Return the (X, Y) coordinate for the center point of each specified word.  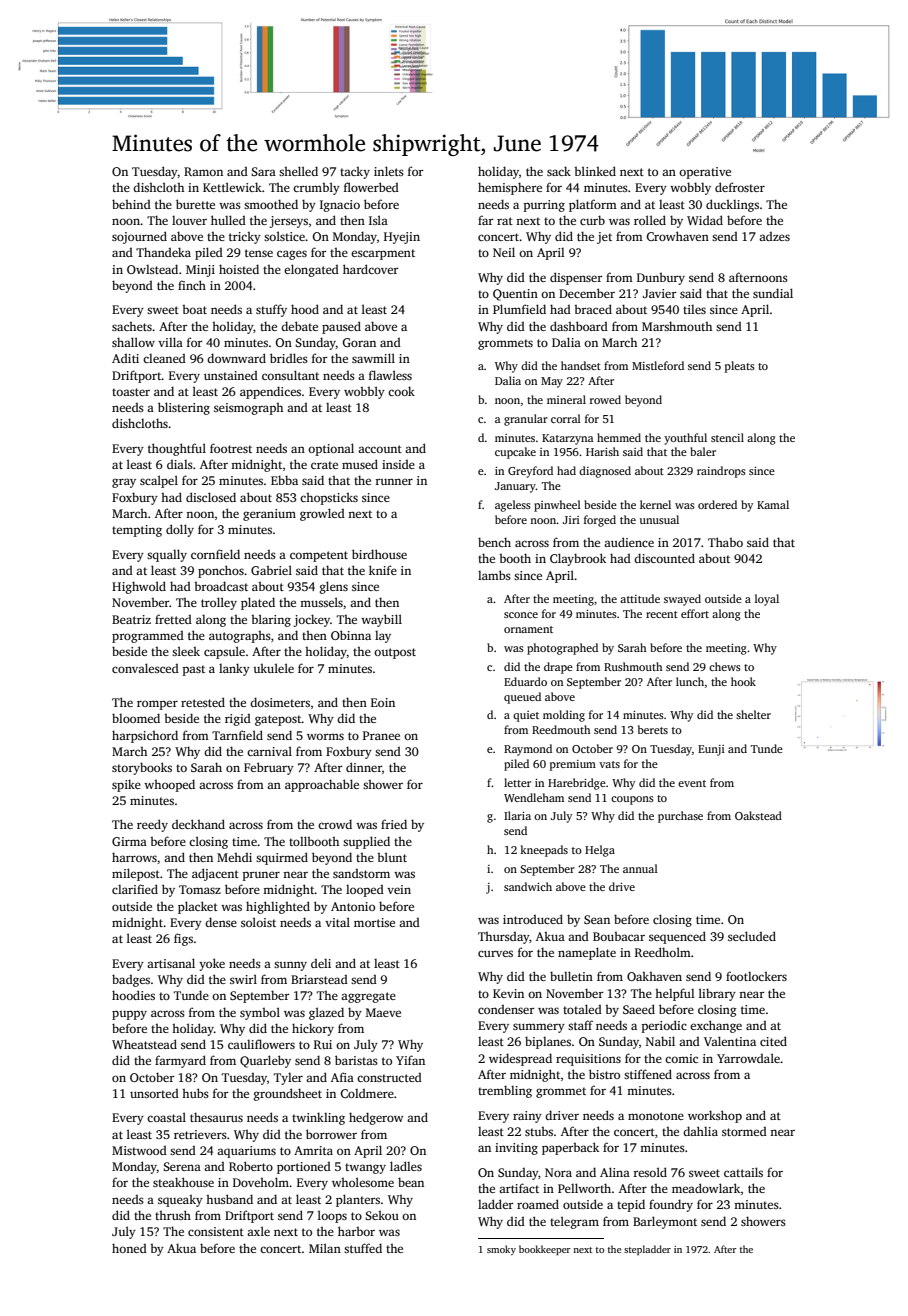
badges (131, 980)
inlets (389, 171)
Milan (325, 1248)
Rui (323, 1044)
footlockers (756, 976)
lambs (494, 575)
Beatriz (131, 619)
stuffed (363, 1248)
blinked (595, 171)
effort (695, 613)
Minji (200, 271)
